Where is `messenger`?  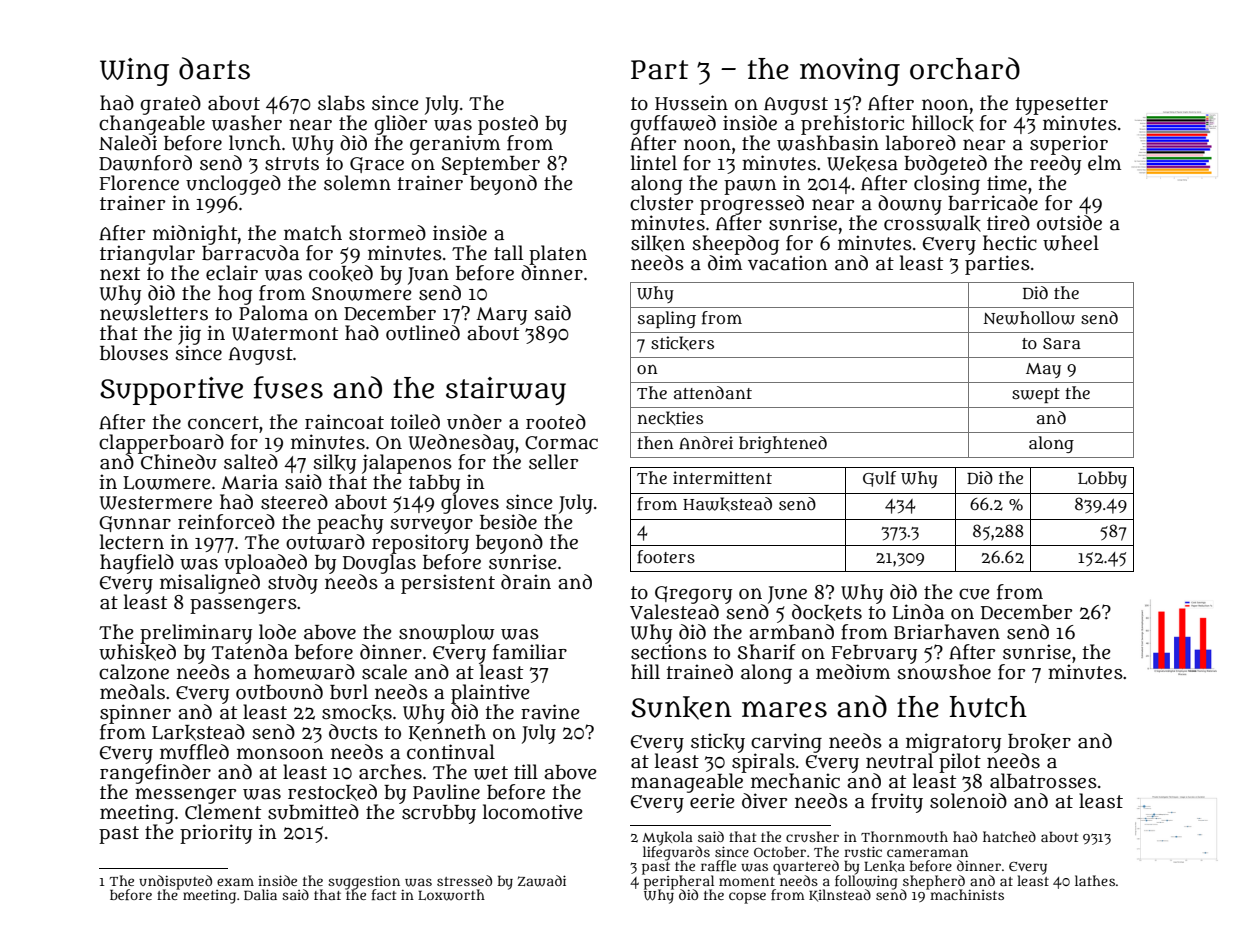
messenger is located at coordinates (185, 796).
